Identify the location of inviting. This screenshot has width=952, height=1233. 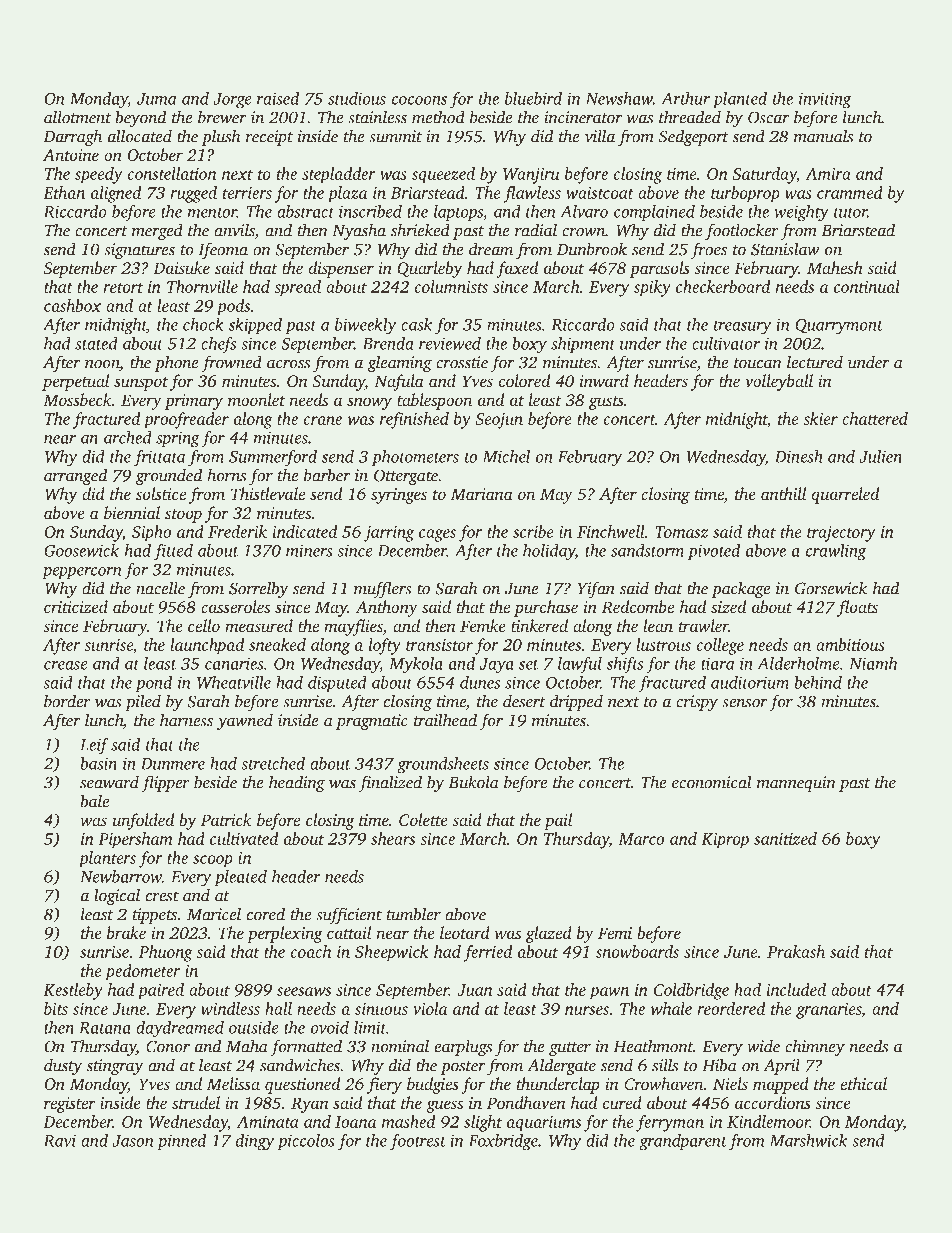
(825, 100).
